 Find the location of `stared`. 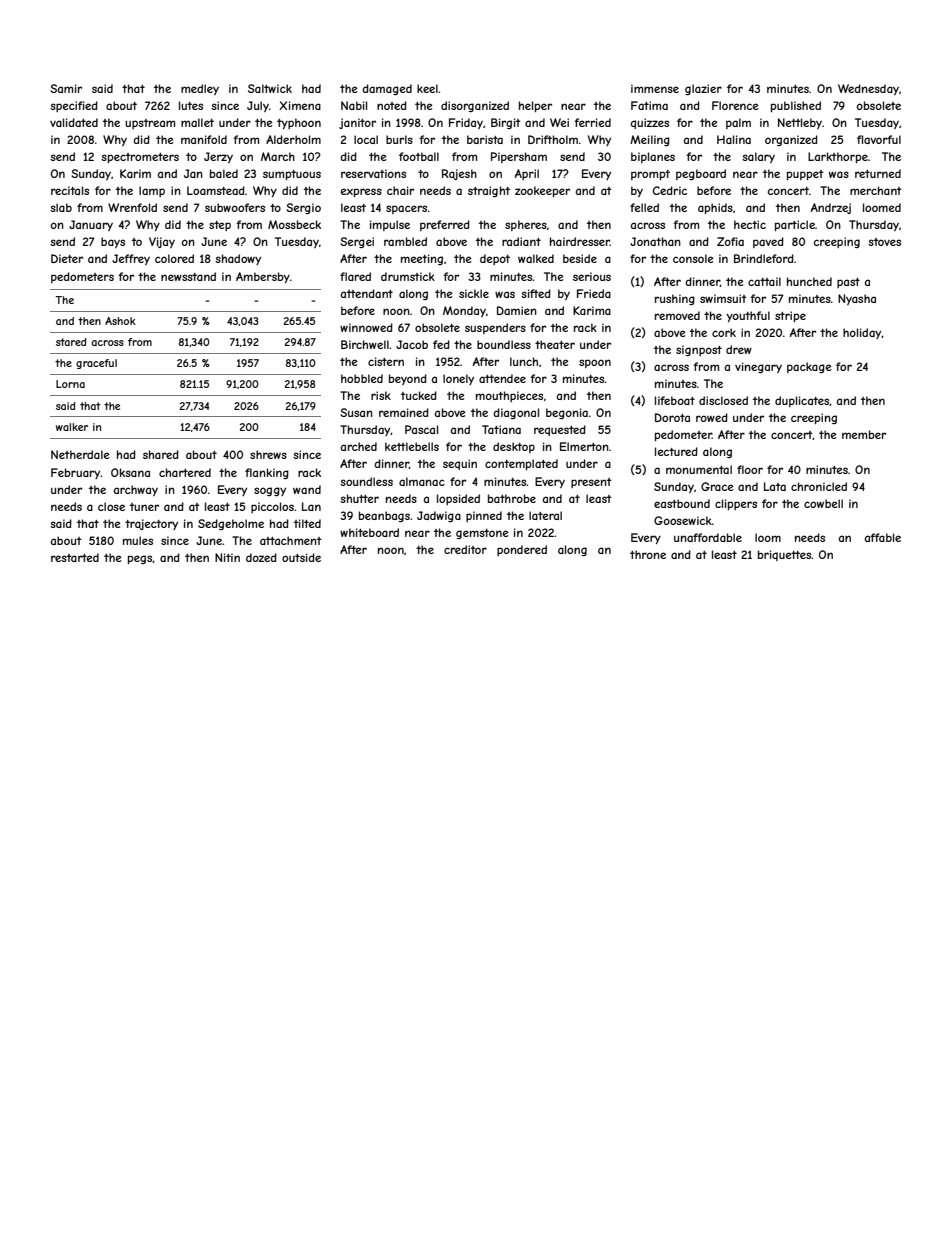

stared is located at coordinates (71, 342).
